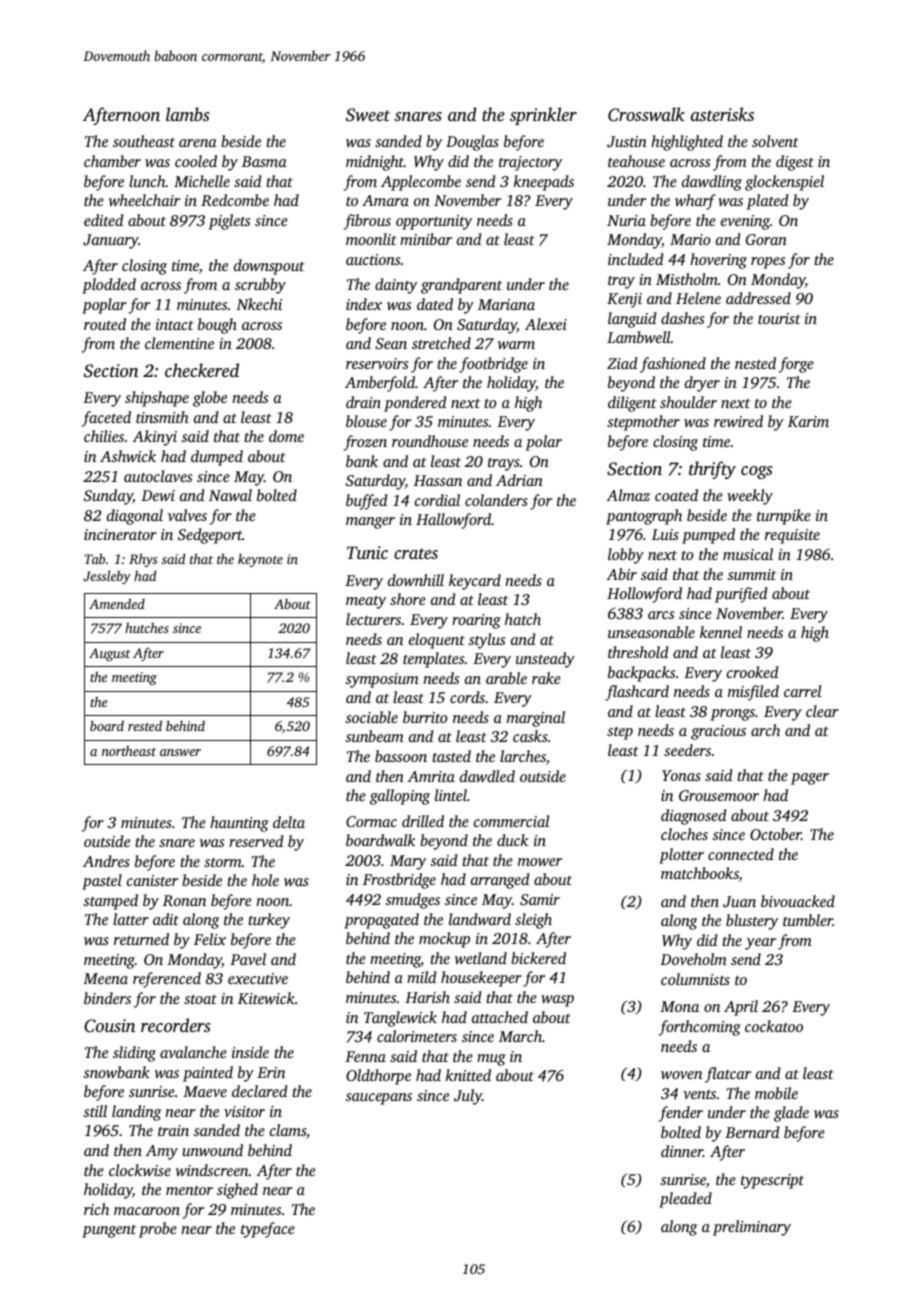 This image has width=924, height=1308. Describe the element at coordinates (712, 470) in the image. I see `thrifty` at that location.
